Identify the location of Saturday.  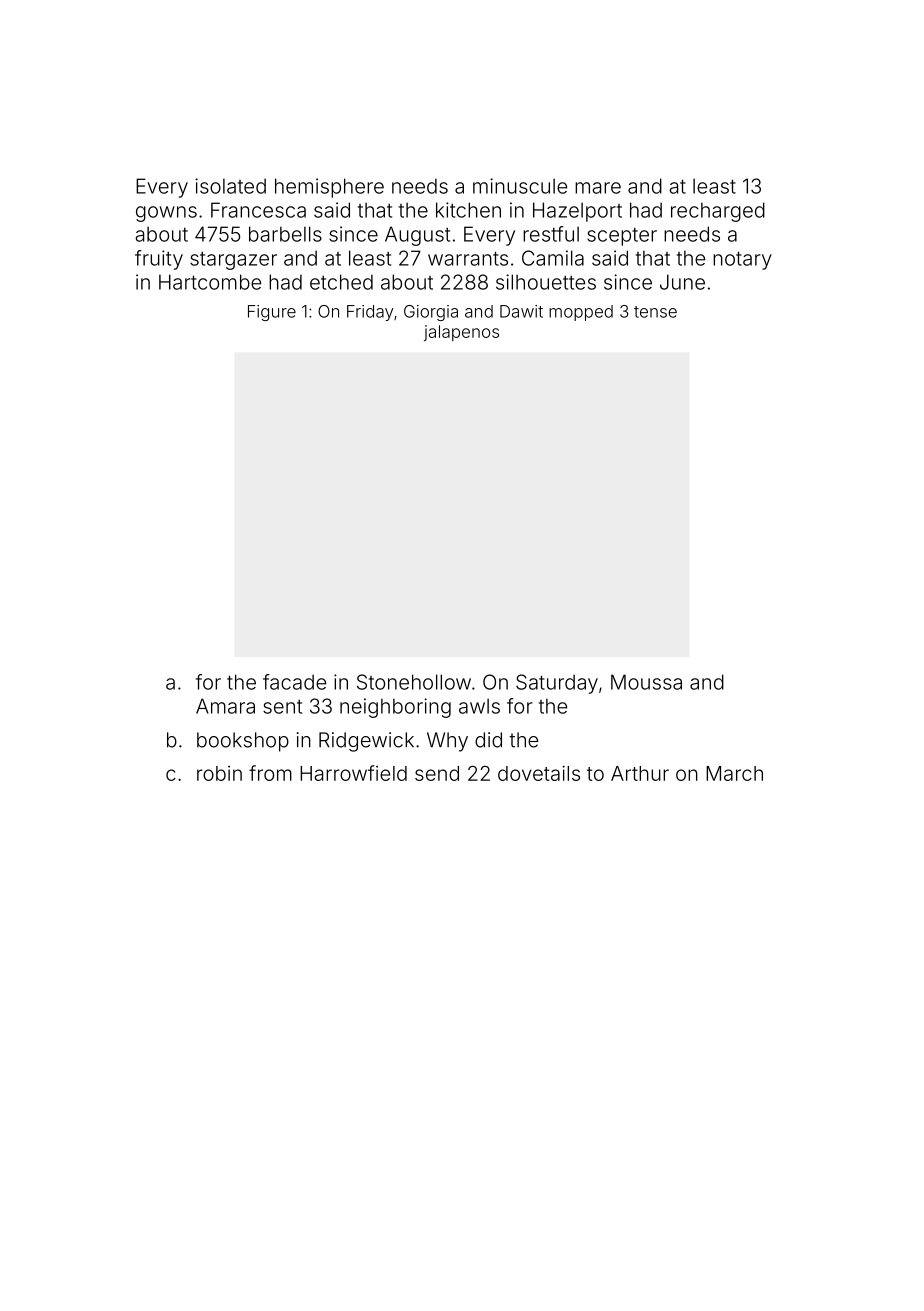
(557, 684).
